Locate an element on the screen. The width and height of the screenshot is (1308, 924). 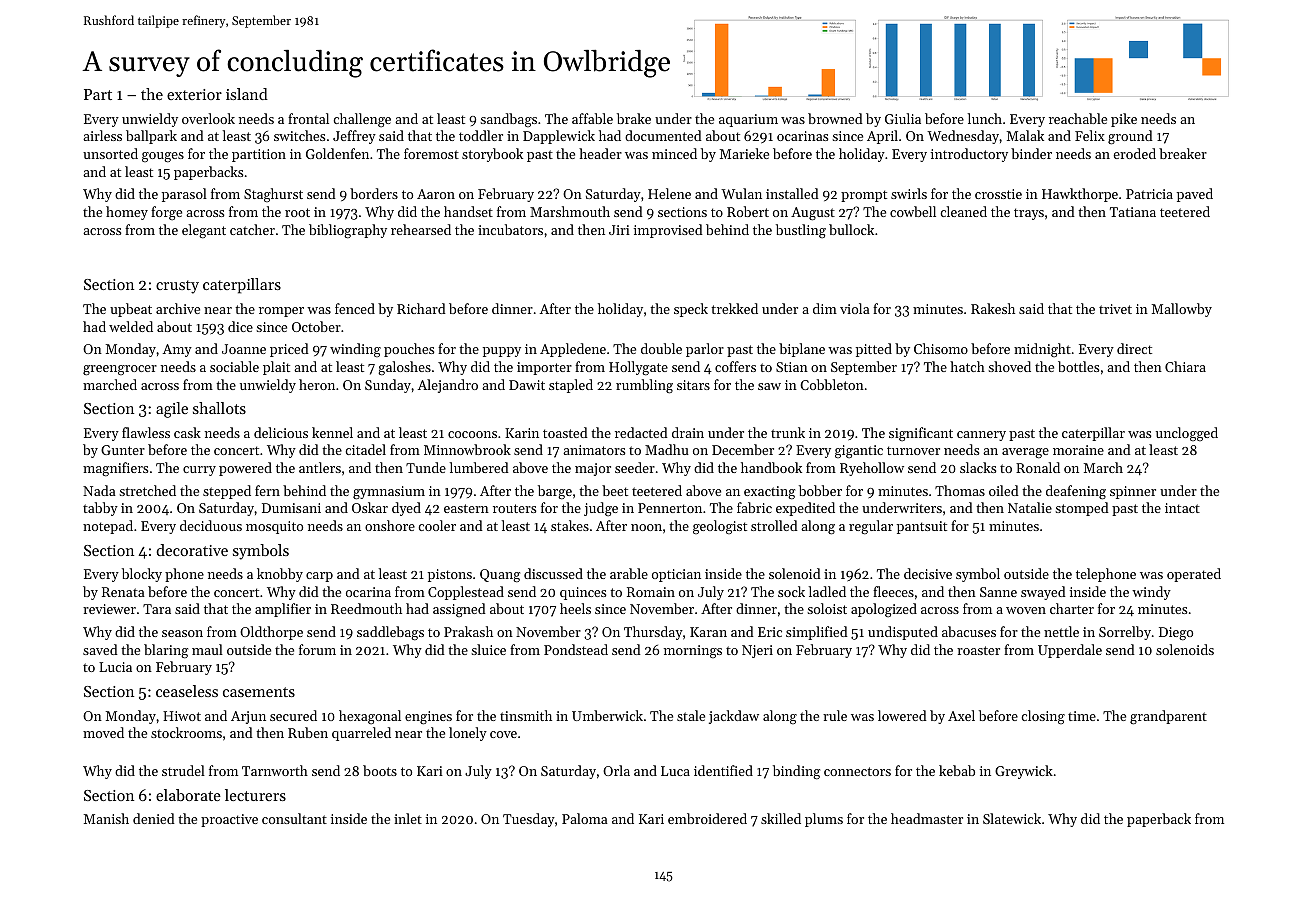
cove is located at coordinates (503, 734).
